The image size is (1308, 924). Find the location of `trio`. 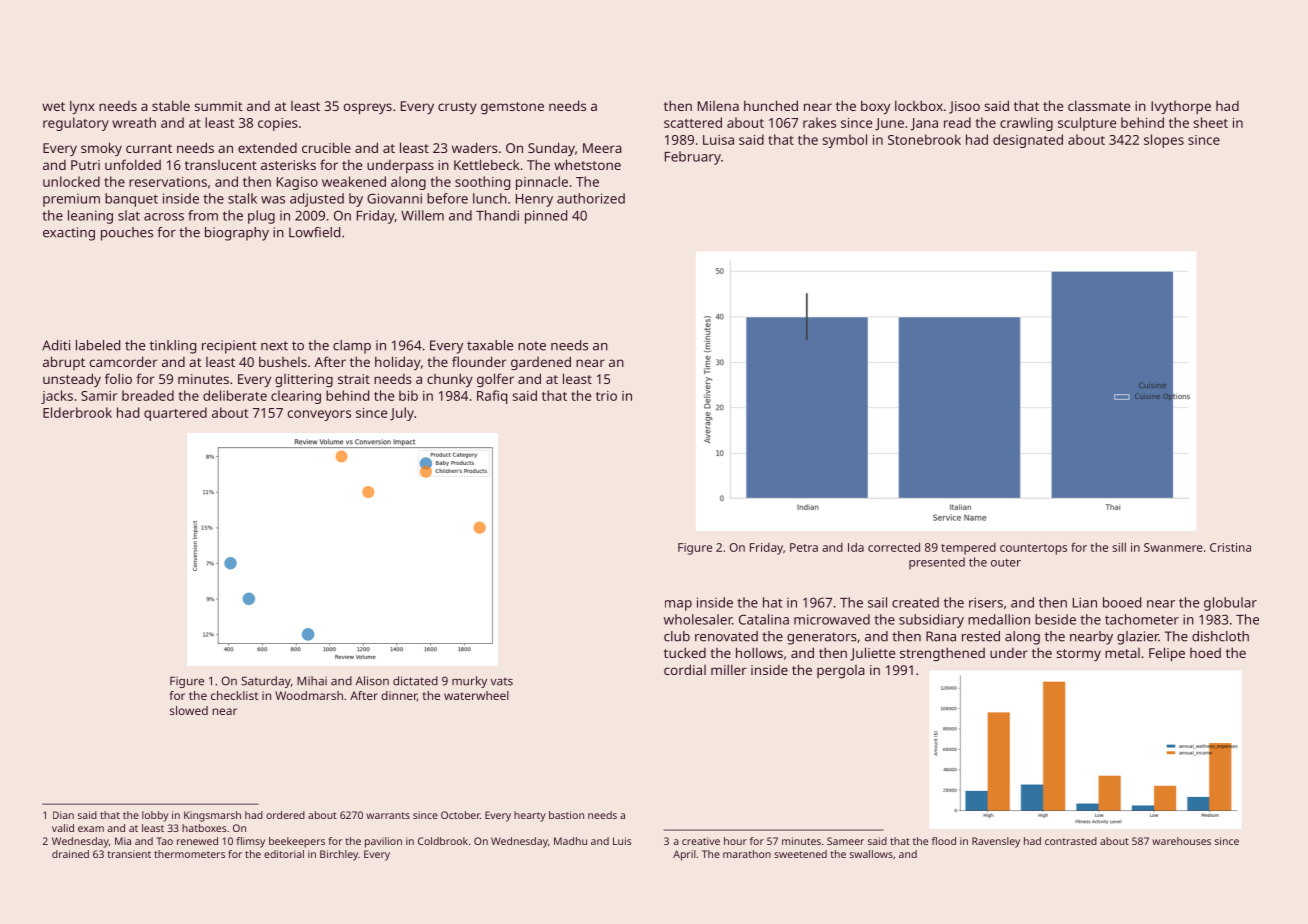

trio is located at coordinates (606, 396).
